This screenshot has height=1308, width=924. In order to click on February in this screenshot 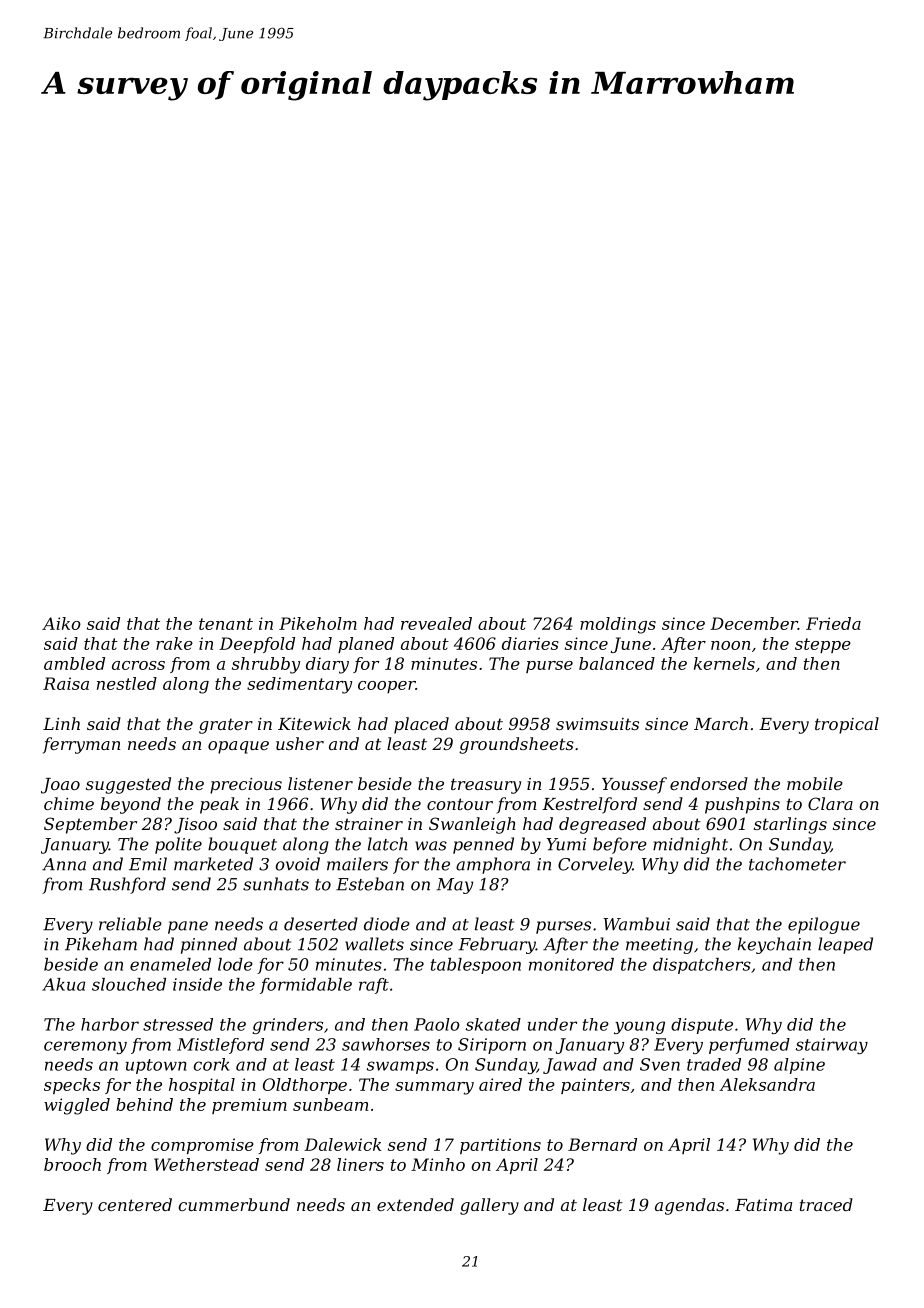, I will do `click(497, 945)`.
